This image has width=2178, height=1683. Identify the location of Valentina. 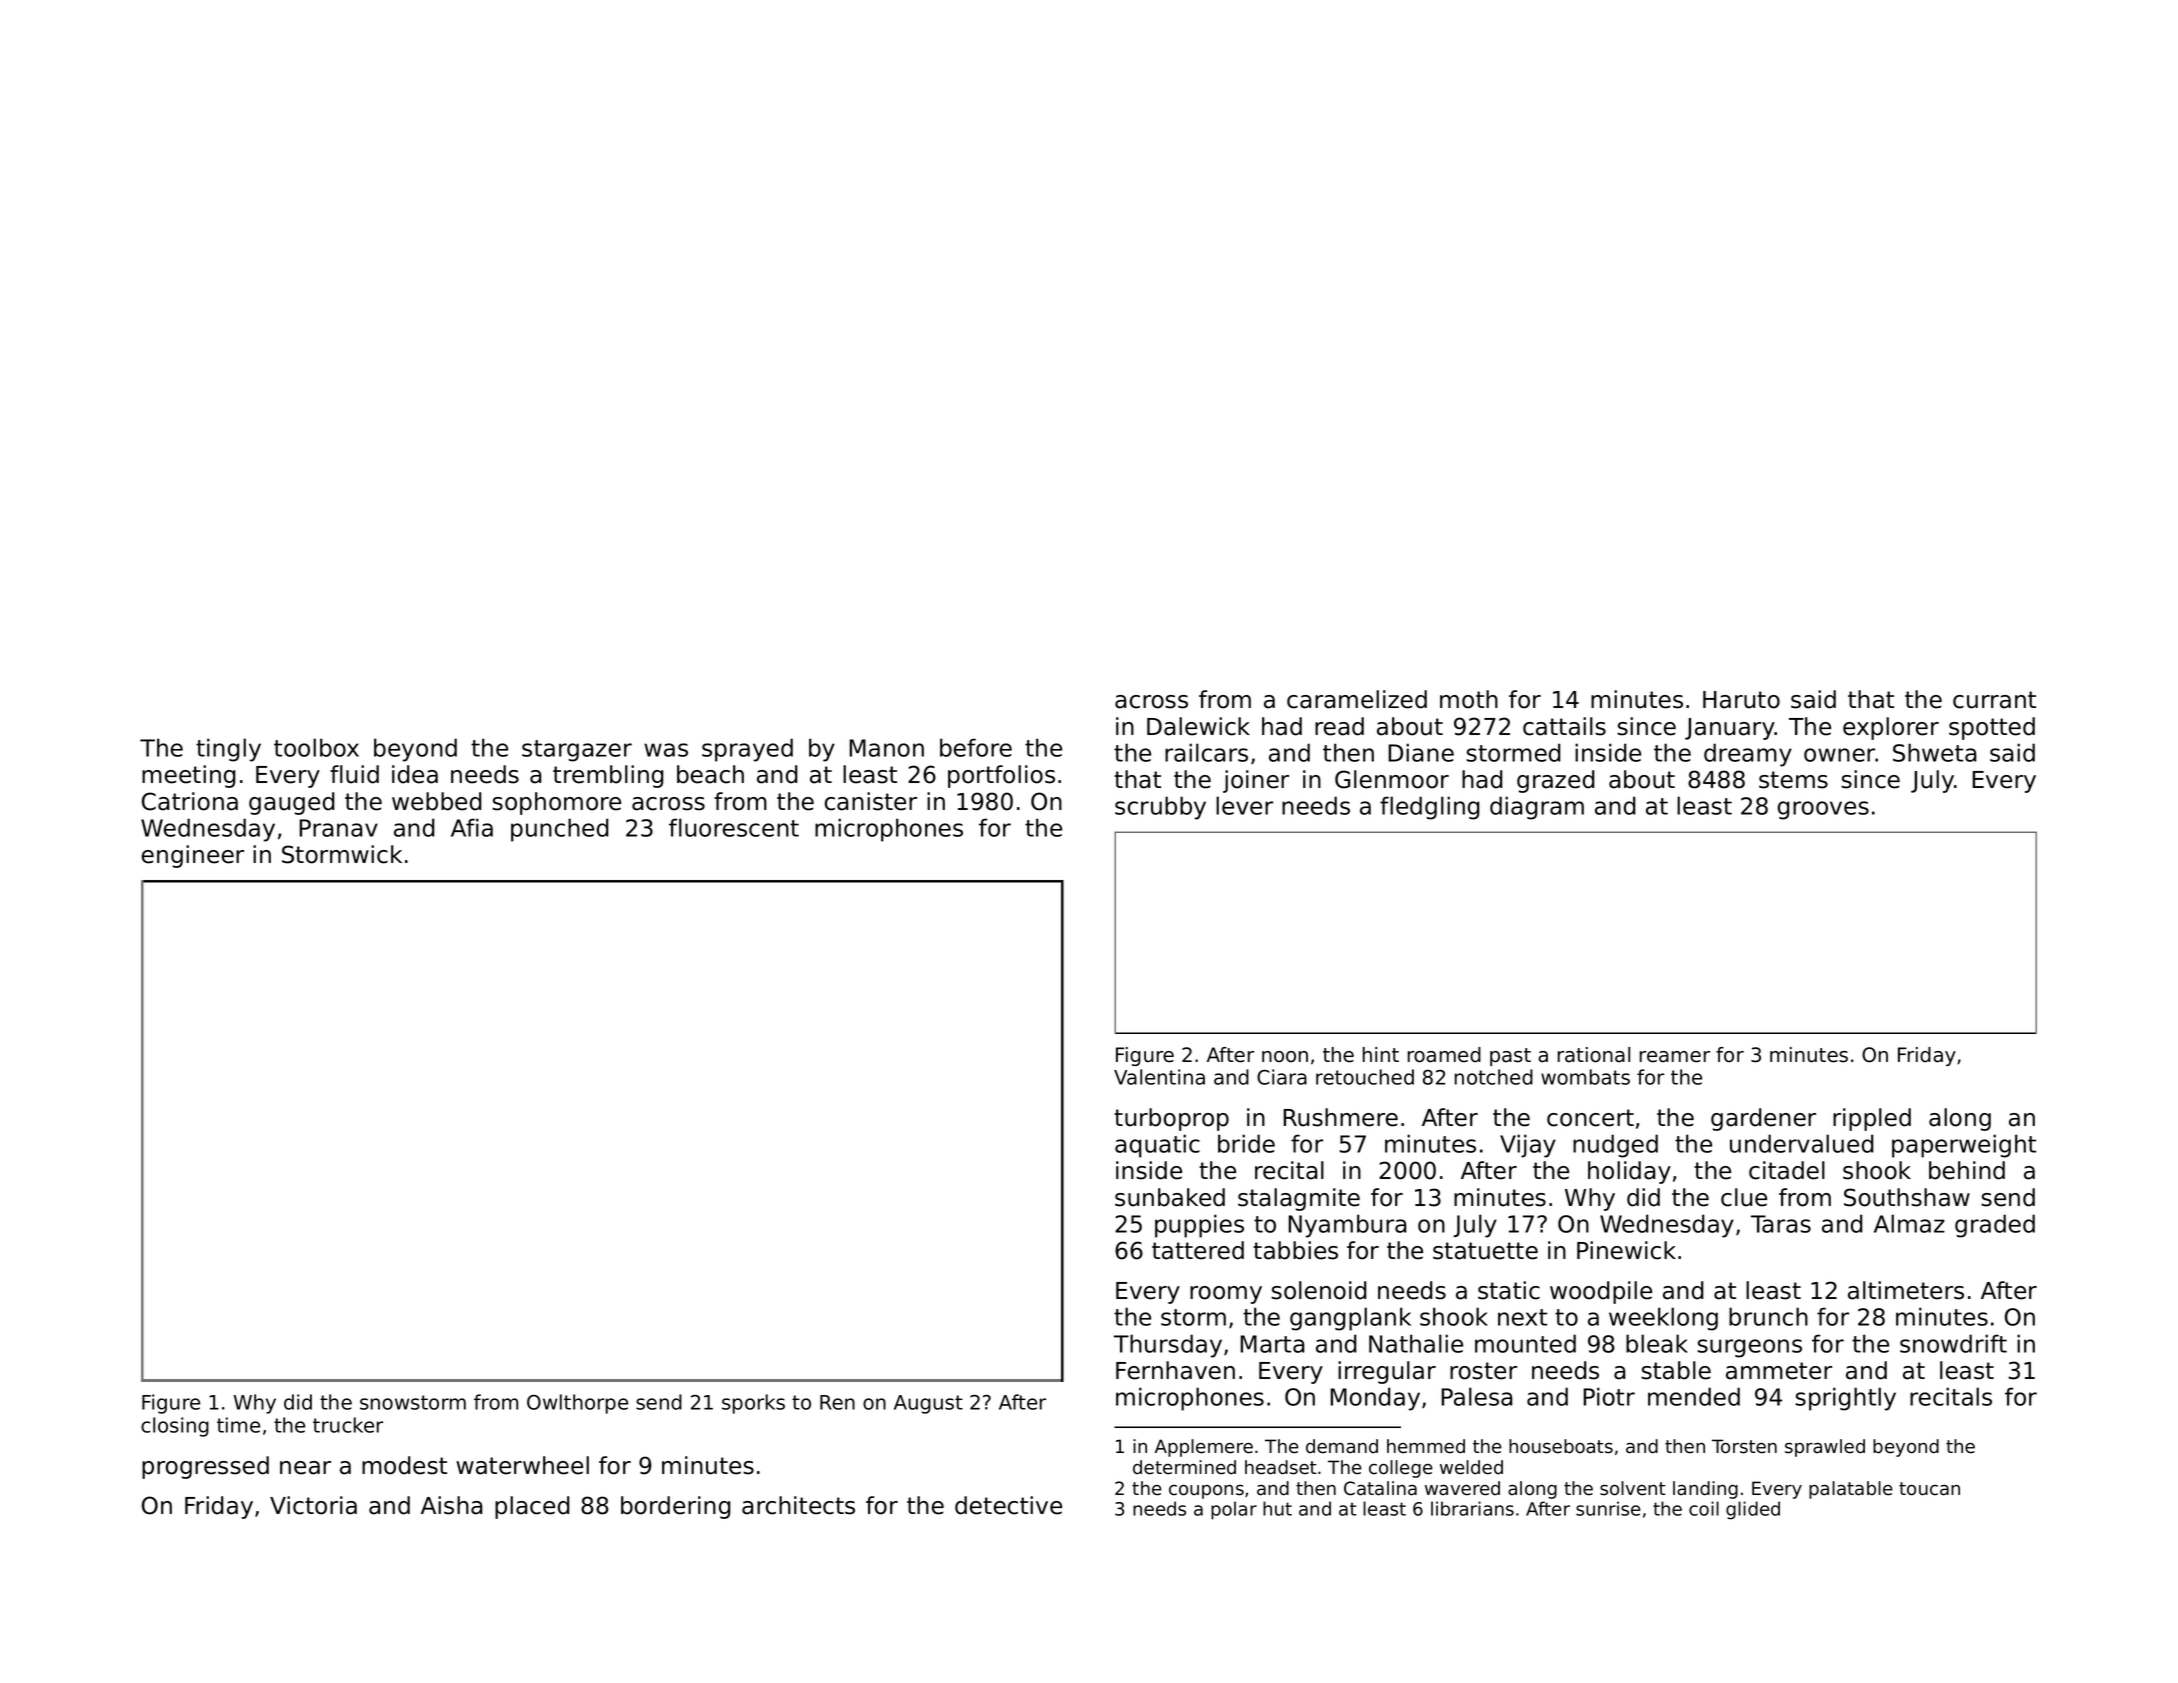
(1159, 1077).
